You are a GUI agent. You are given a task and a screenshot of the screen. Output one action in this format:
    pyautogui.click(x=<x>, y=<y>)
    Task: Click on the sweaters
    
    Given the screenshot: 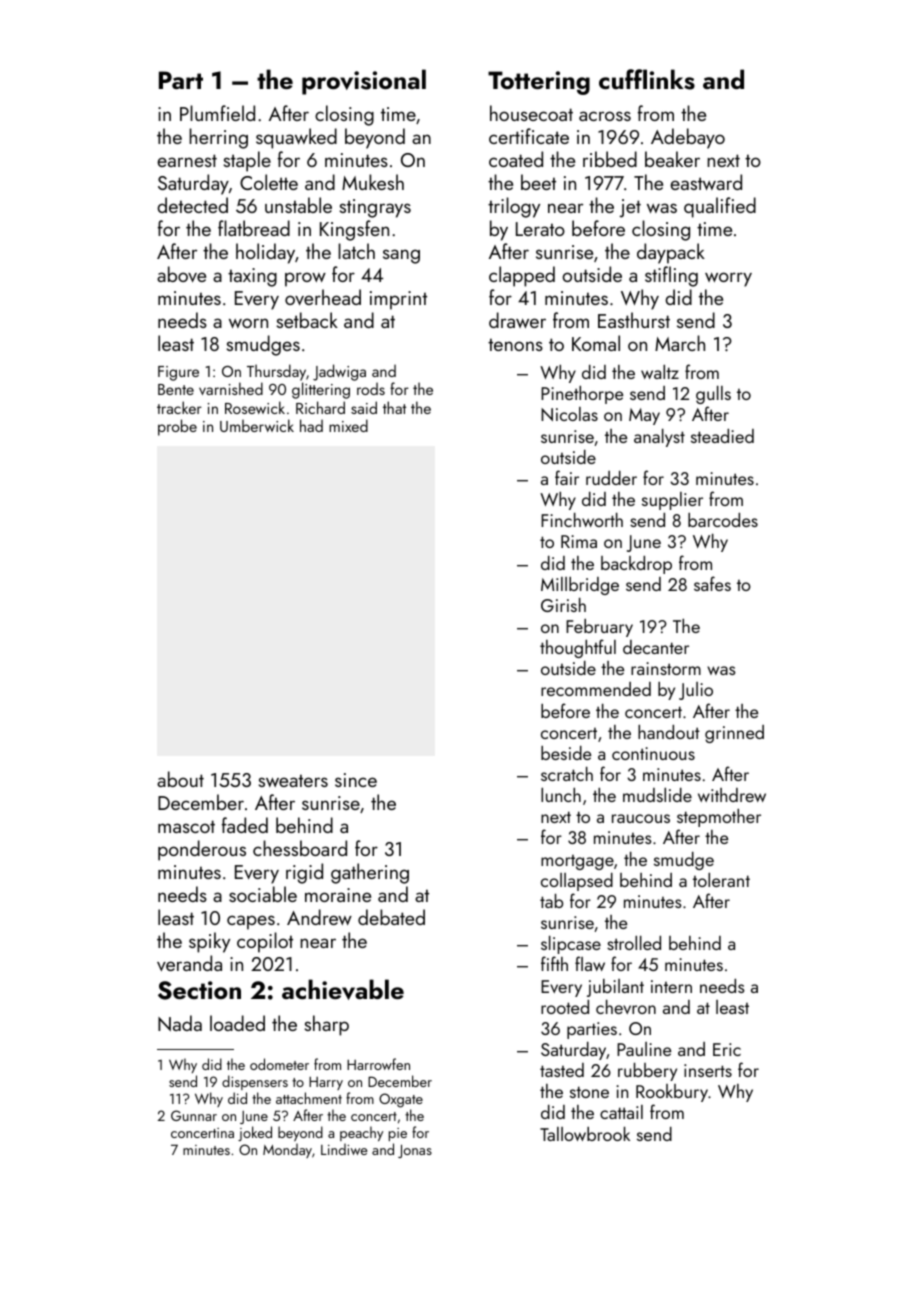 What is the action you would take?
    pyautogui.click(x=293, y=780)
